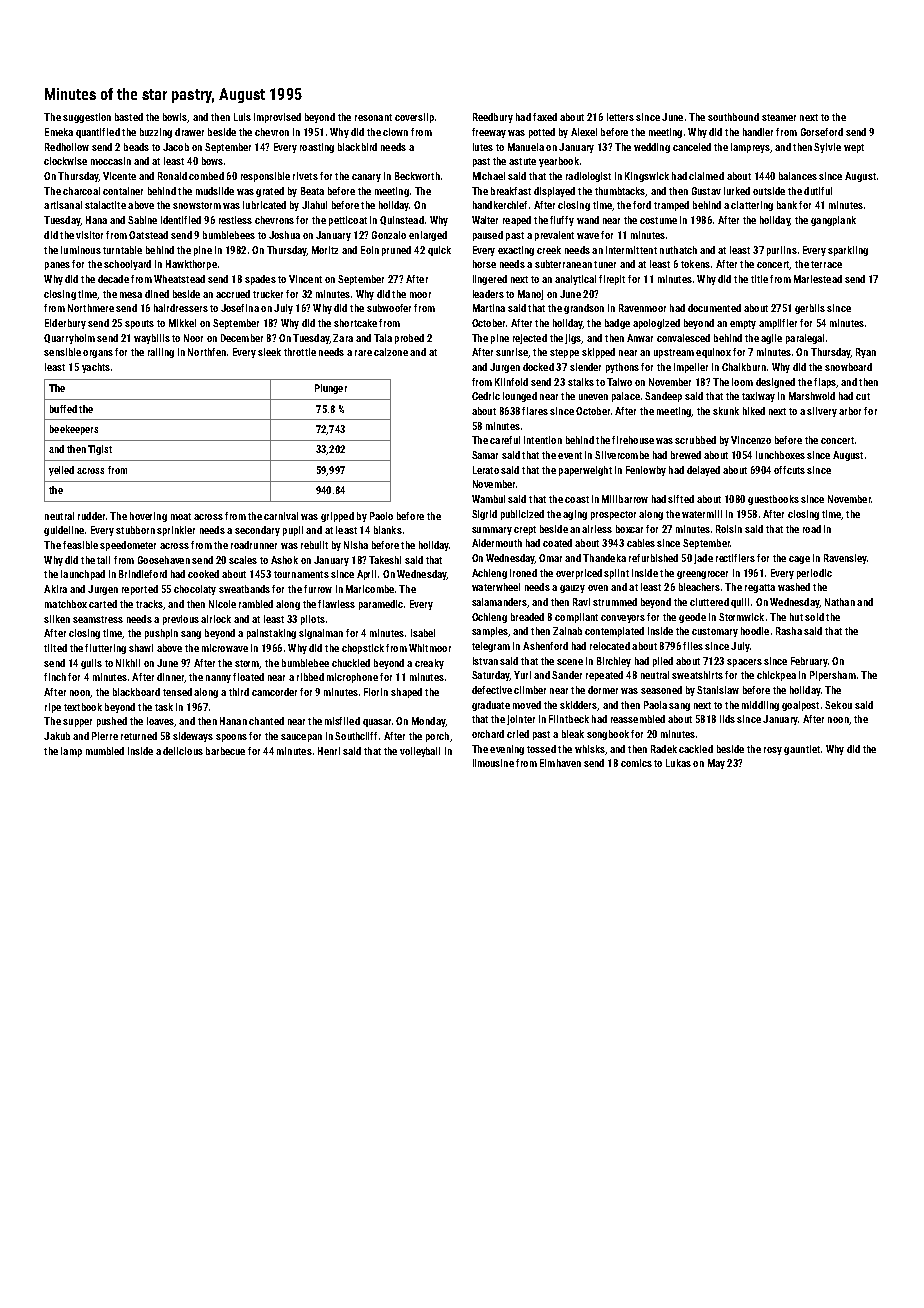 The image size is (924, 1308). What do you see at coordinates (598, 588) in the screenshot?
I see `oven` at bounding box center [598, 588].
